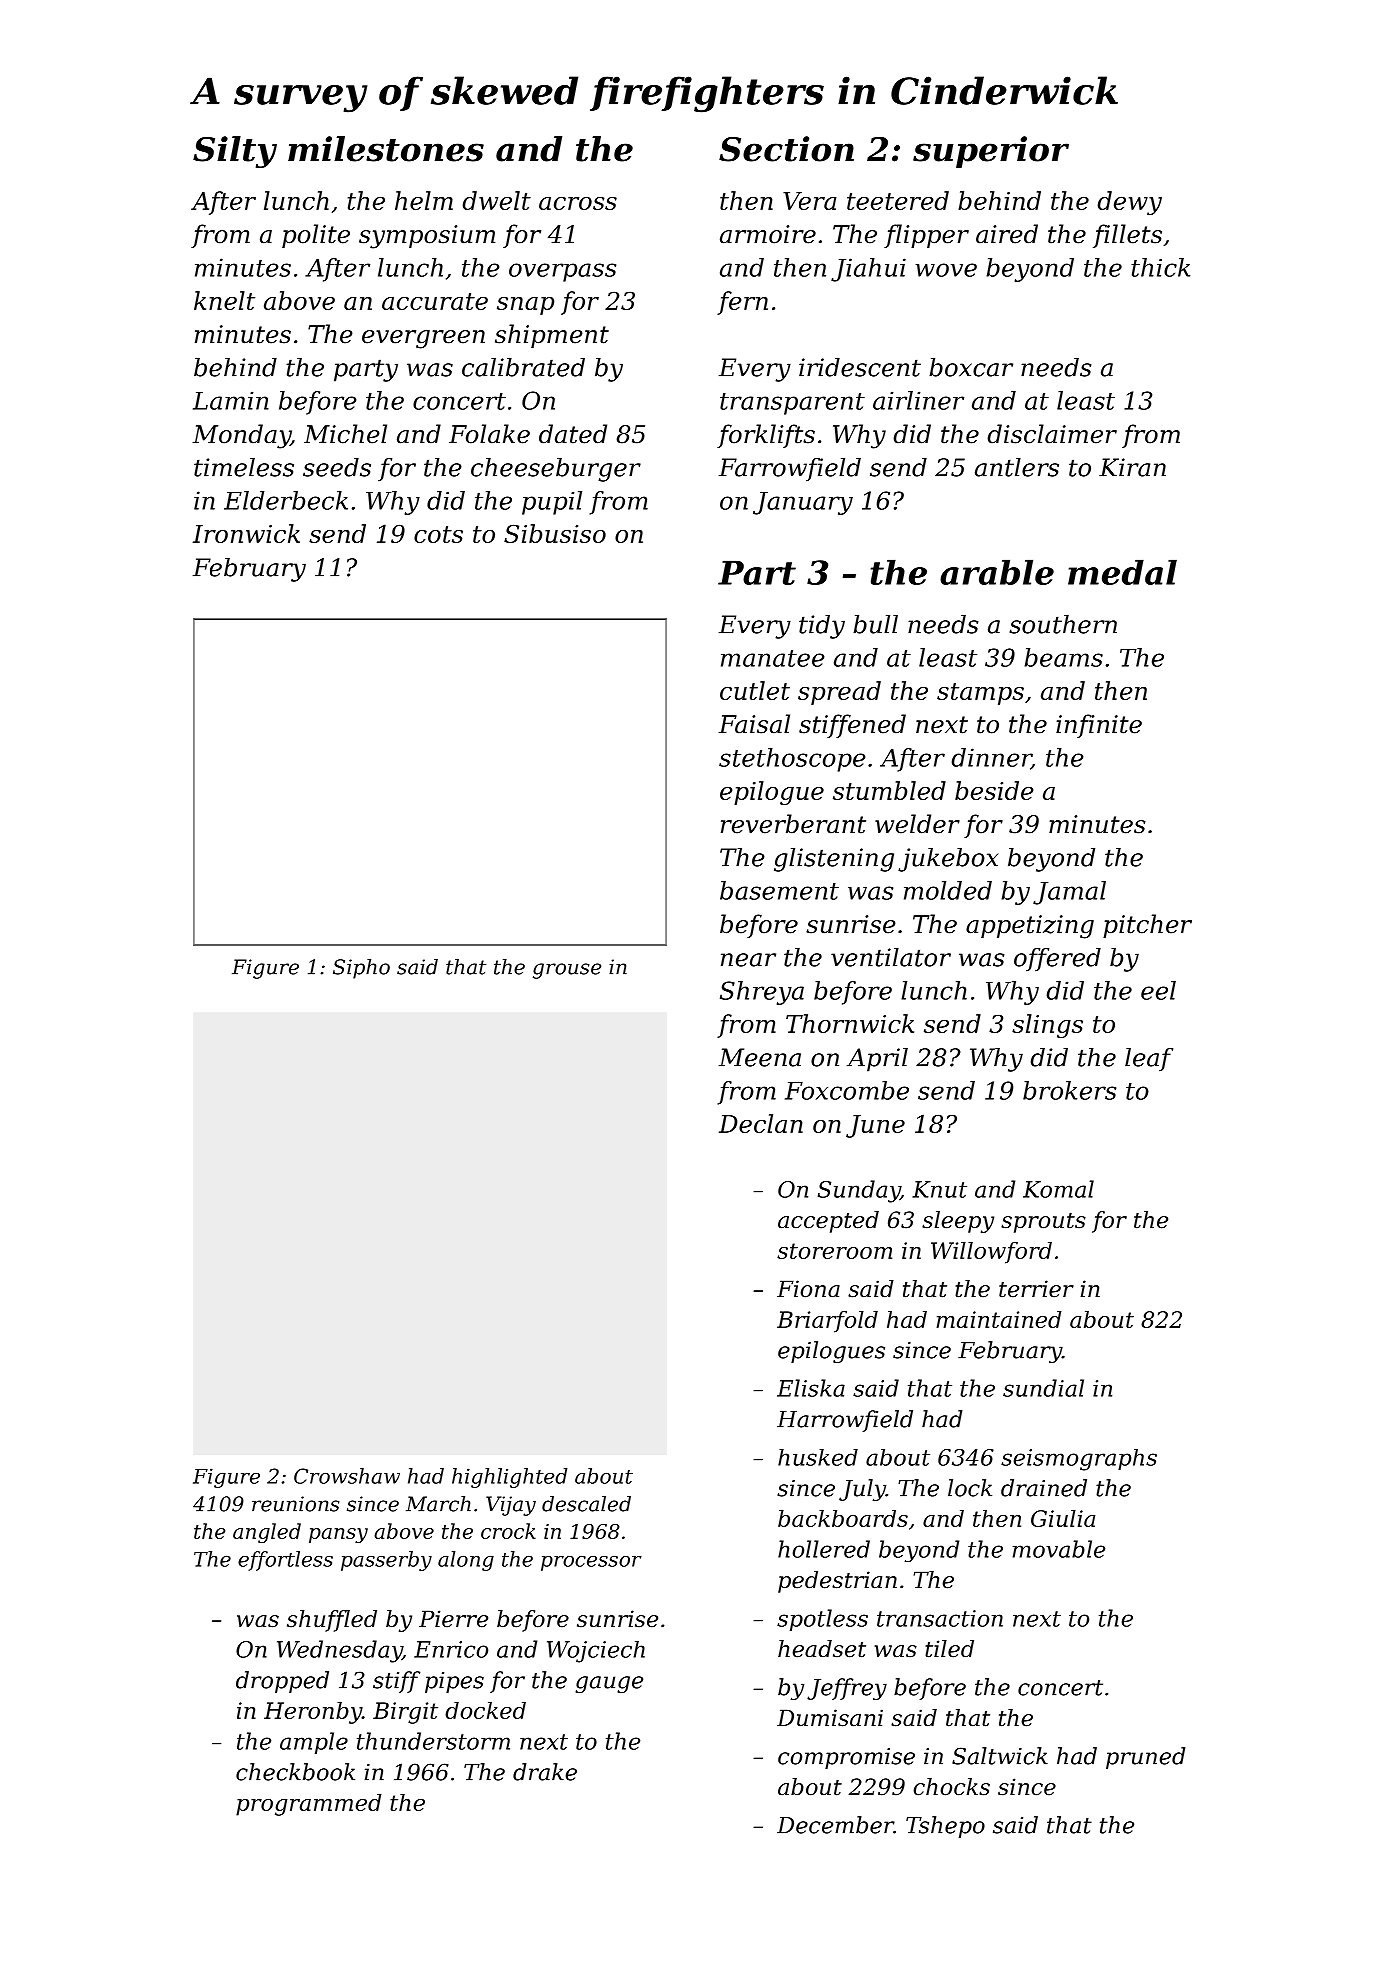  Describe the element at coordinates (235, 152) in the page. I see `Silty` at that location.
